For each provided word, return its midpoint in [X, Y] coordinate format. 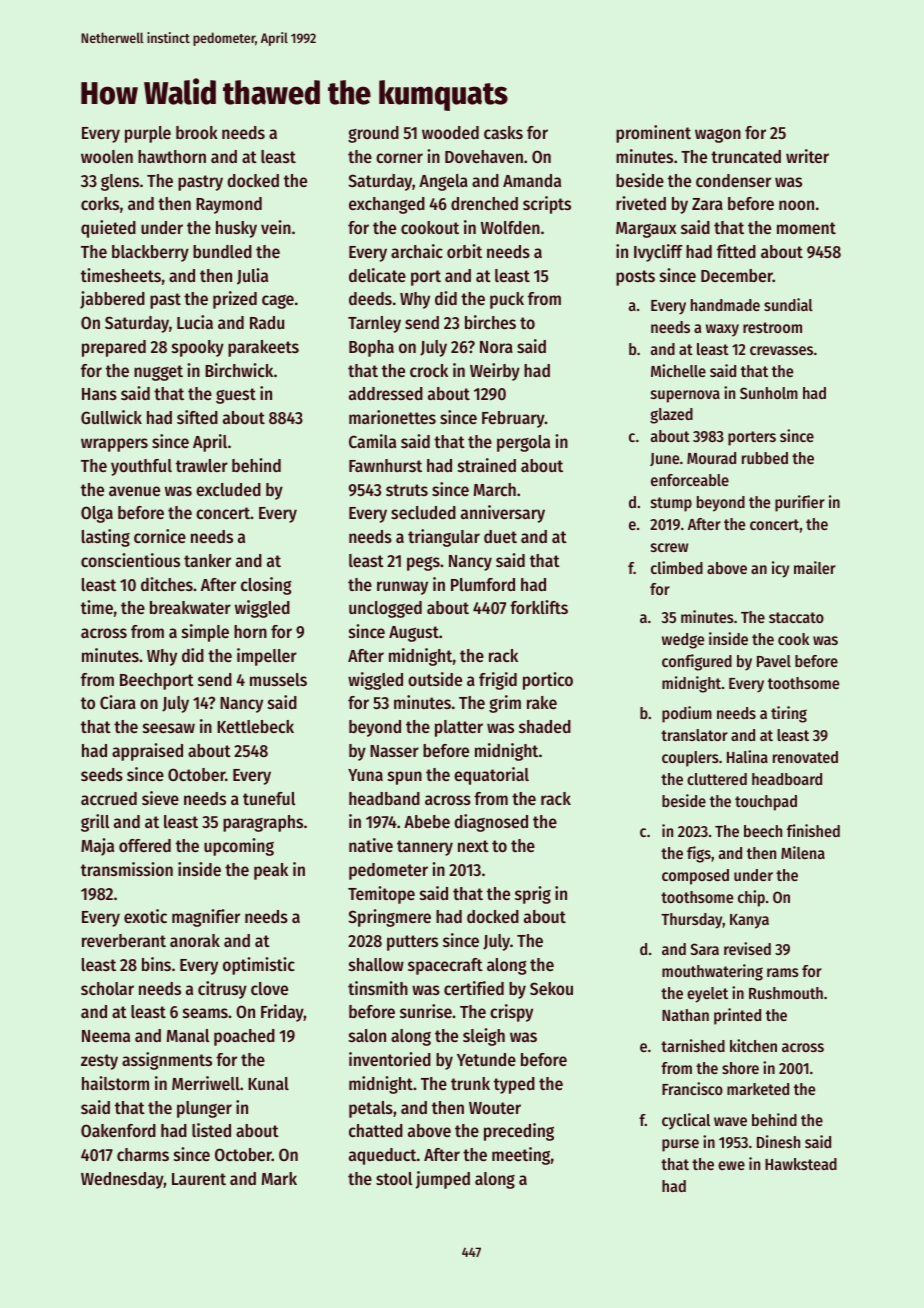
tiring [789, 714]
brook [197, 132]
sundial [788, 304]
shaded [545, 726]
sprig [533, 895]
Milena [803, 852]
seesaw [169, 728]
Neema [106, 1036]
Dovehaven [484, 156]
